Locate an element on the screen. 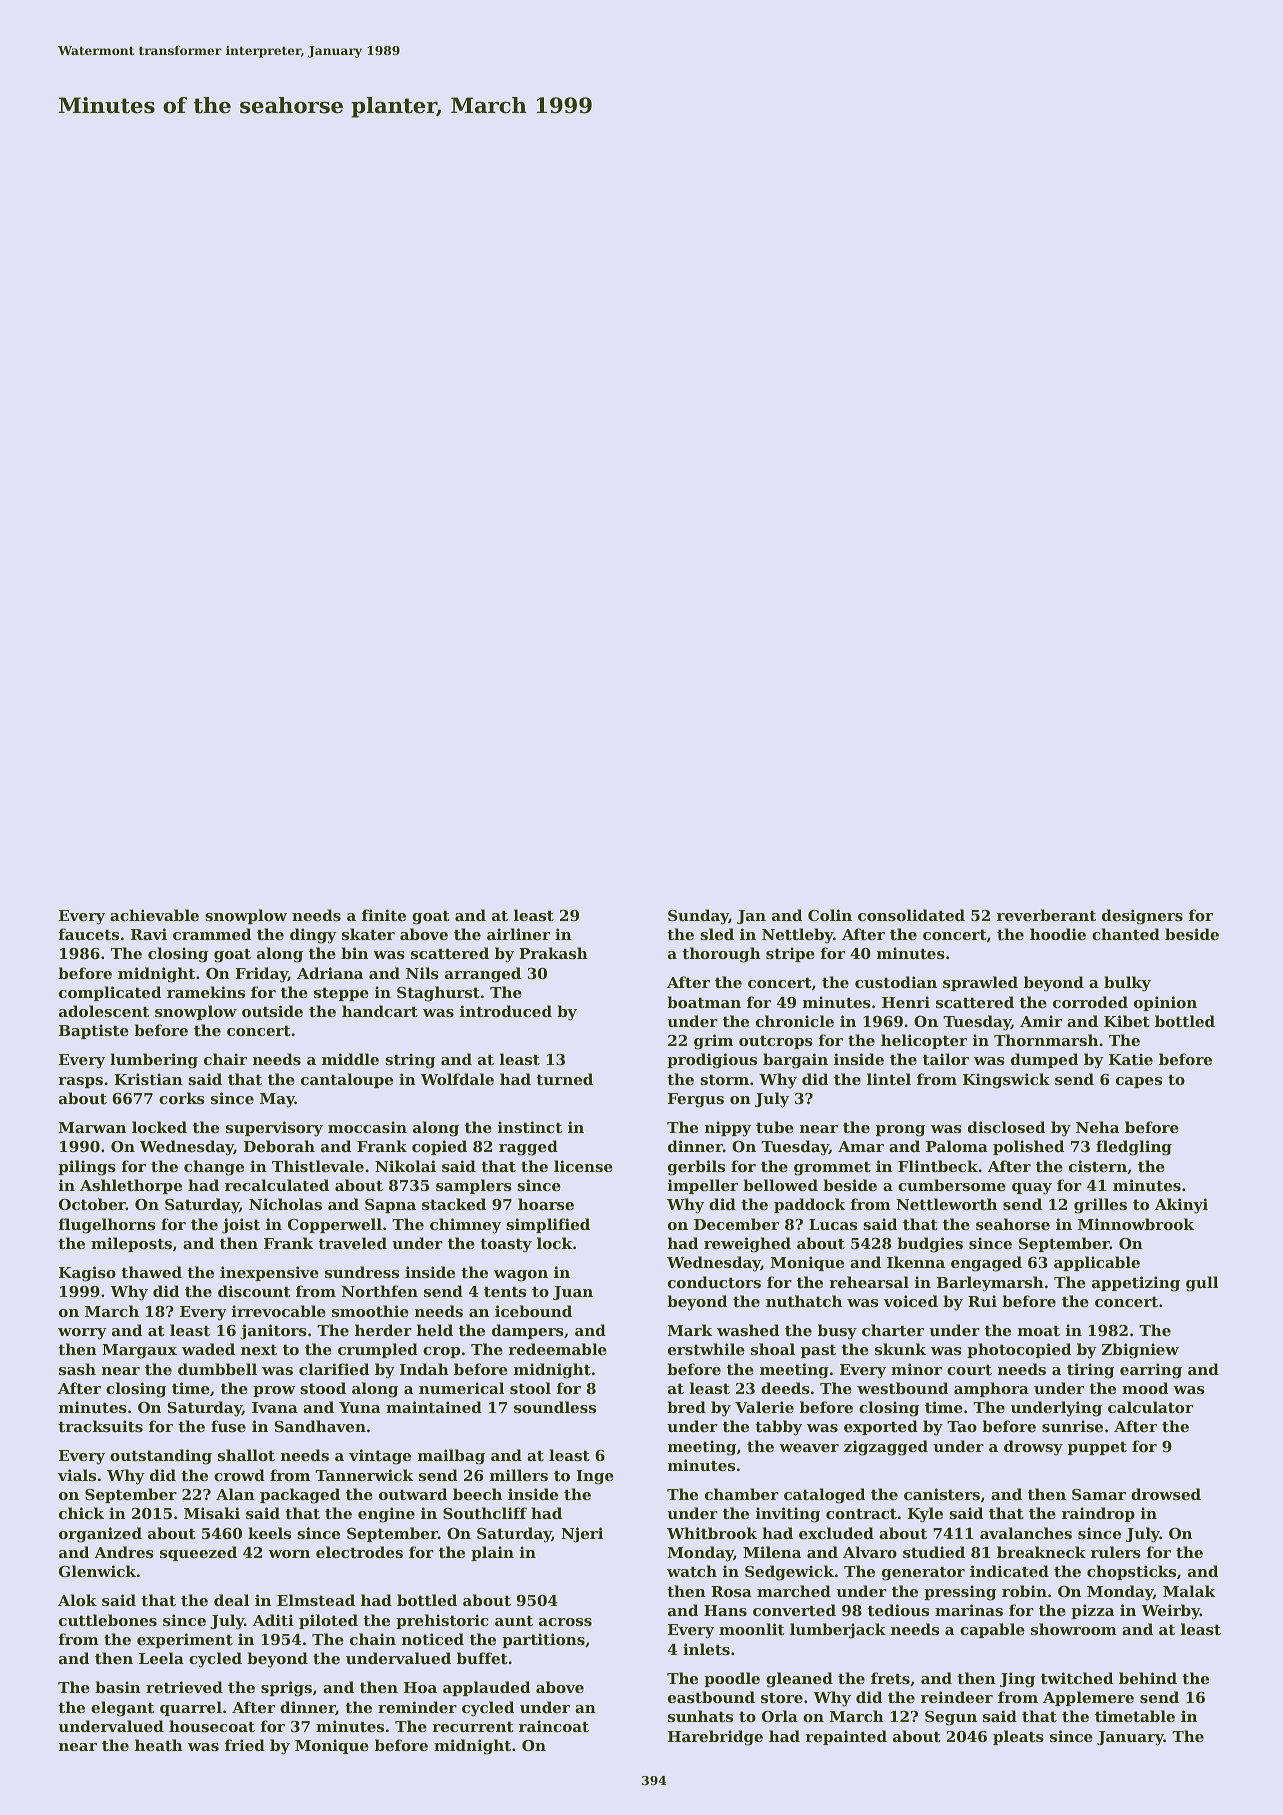 The image size is (1283, 1815). grim is located at coordinates (713, 1042).
